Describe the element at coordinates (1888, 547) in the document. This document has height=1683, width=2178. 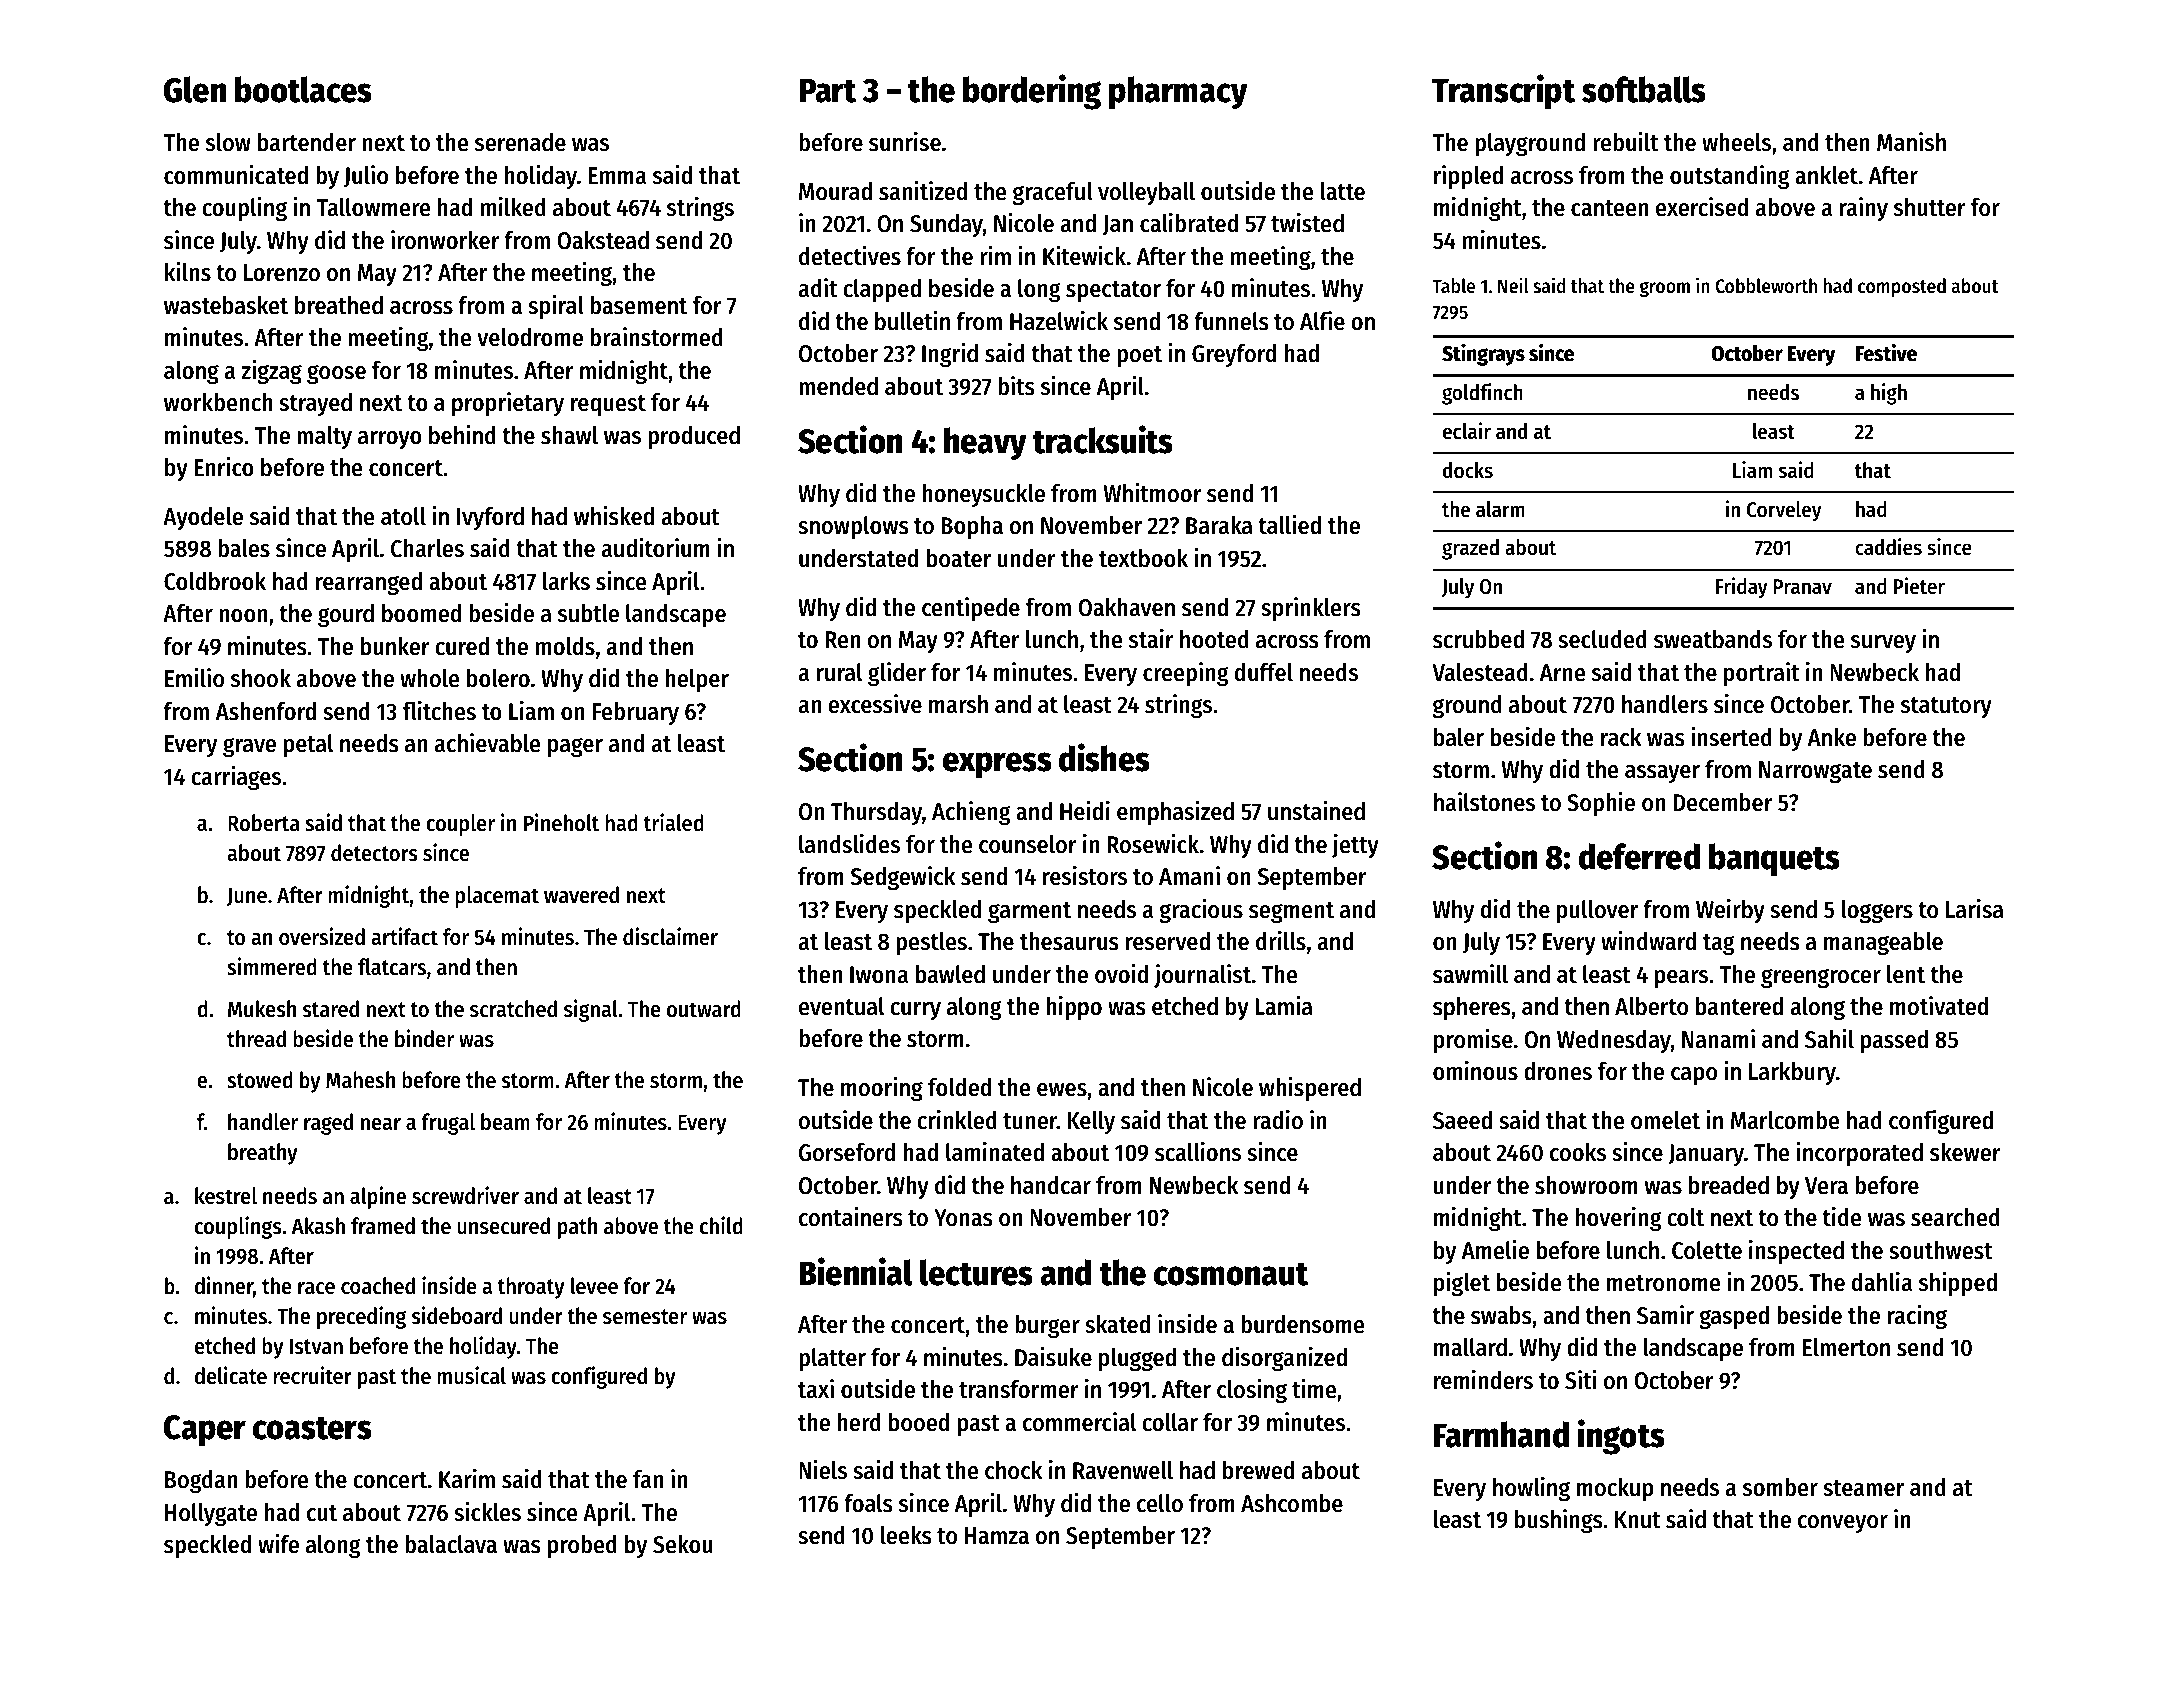
I see `caddies` at that location.
